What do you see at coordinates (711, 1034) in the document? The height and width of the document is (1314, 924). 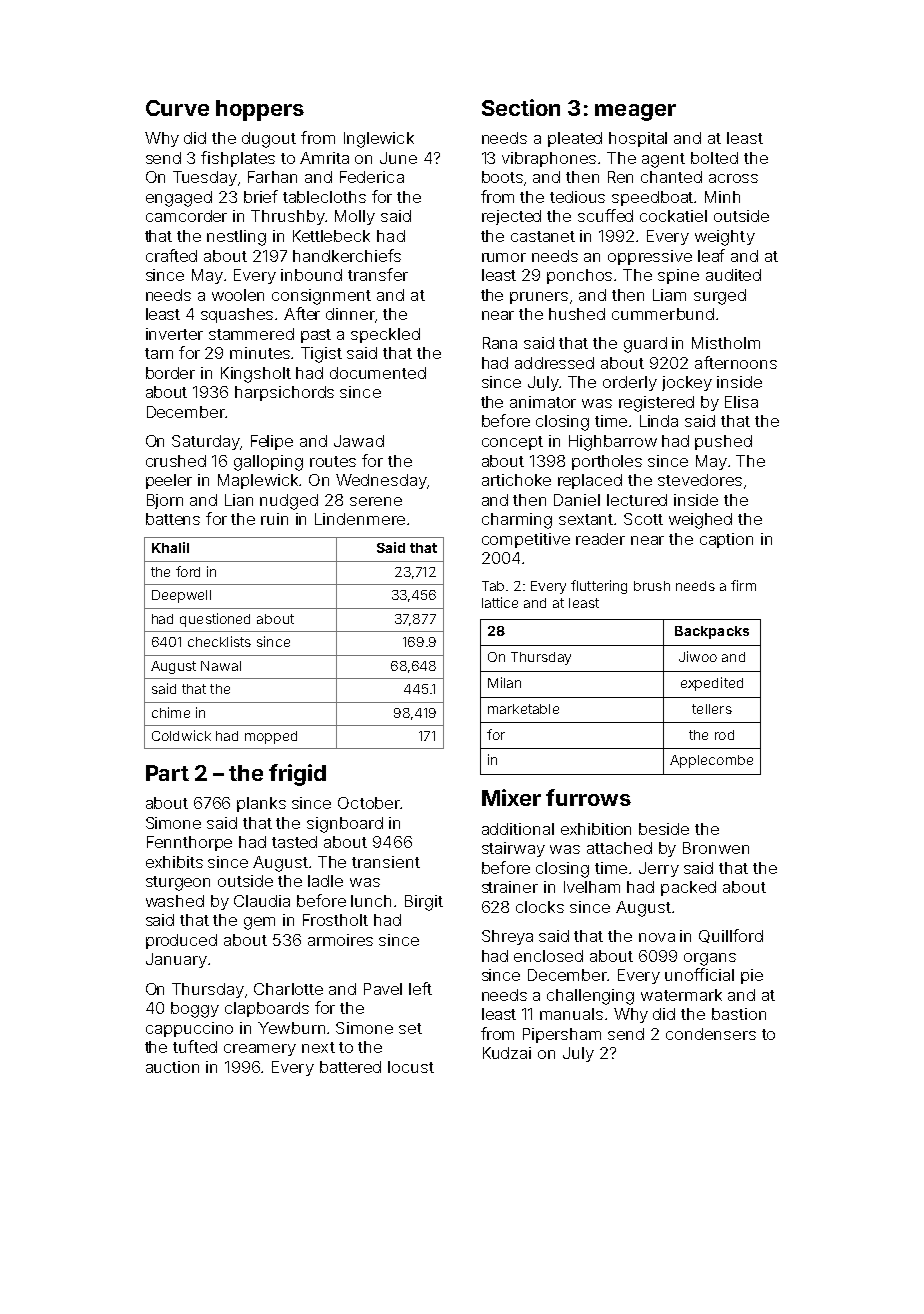 I see `condensers` at bounding box center [711, 1034].
